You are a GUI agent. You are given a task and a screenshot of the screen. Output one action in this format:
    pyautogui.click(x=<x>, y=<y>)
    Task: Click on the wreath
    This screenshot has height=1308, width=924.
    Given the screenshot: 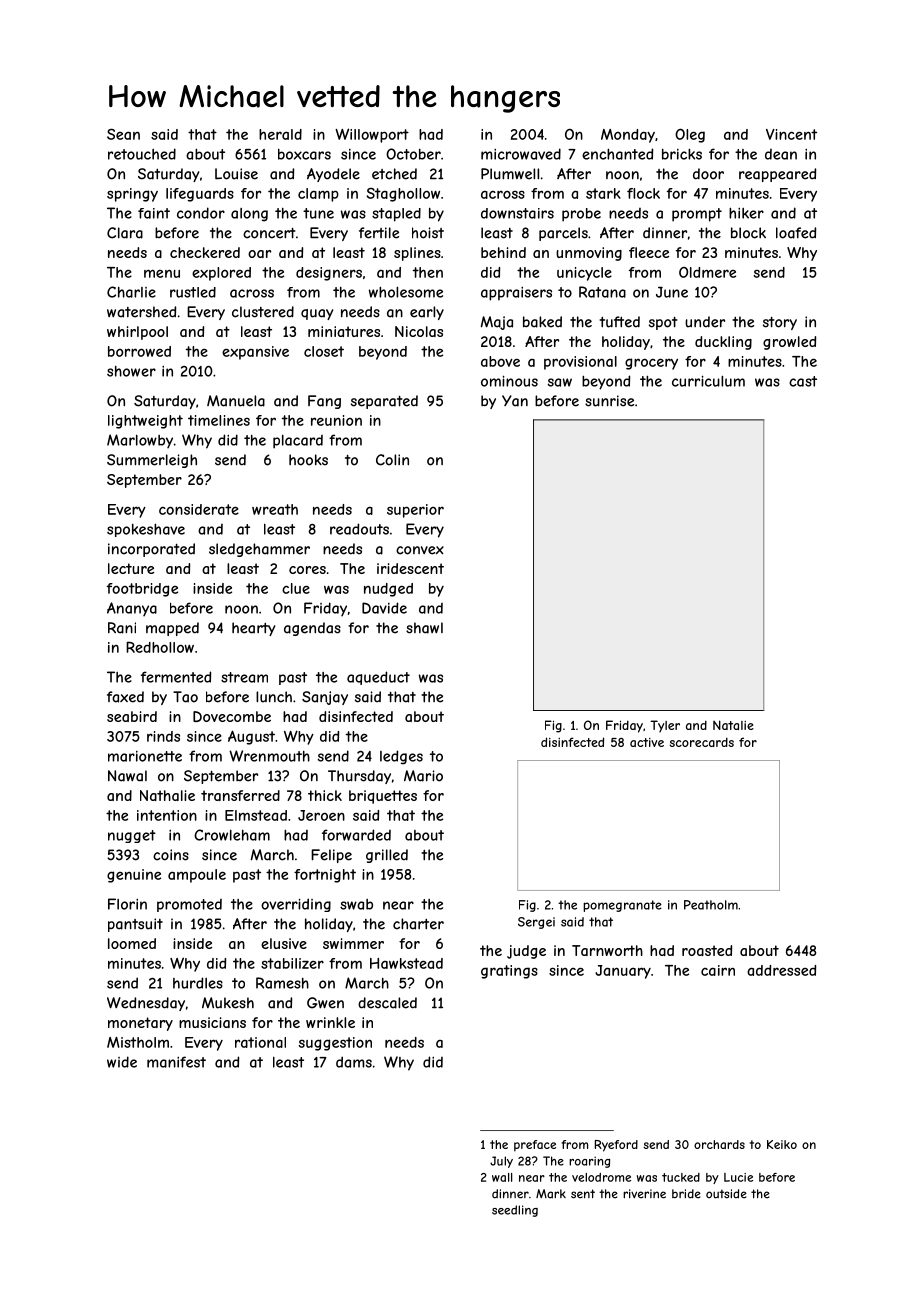 What is the action you would take?
    pyautogui.click(x=275, y=509)
